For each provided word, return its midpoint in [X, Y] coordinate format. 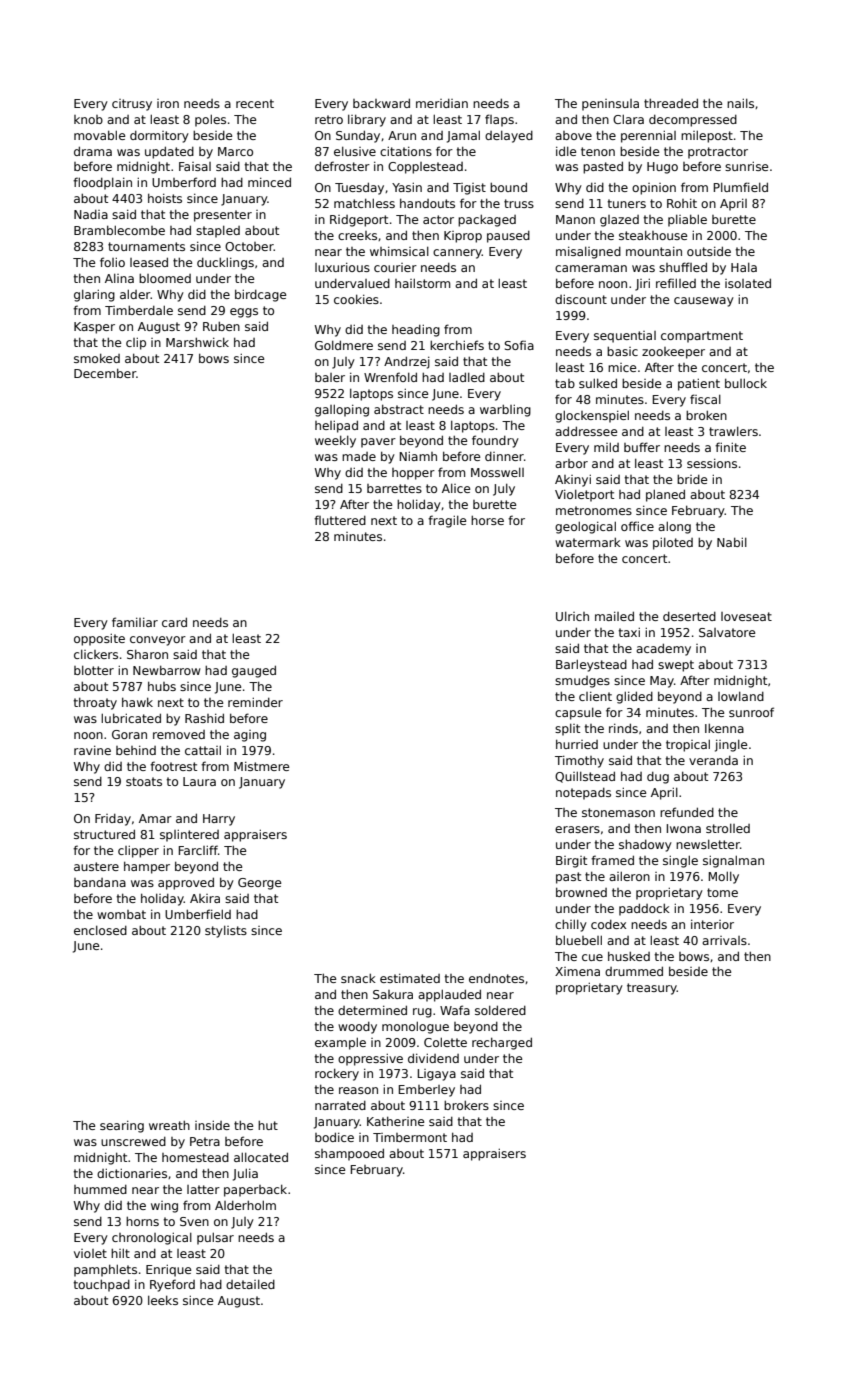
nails [740, 103]
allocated [261, 1157]
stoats [144, 781]
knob [88, 119]
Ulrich [572, 616]
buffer [642, 447]
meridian [442, 103]
